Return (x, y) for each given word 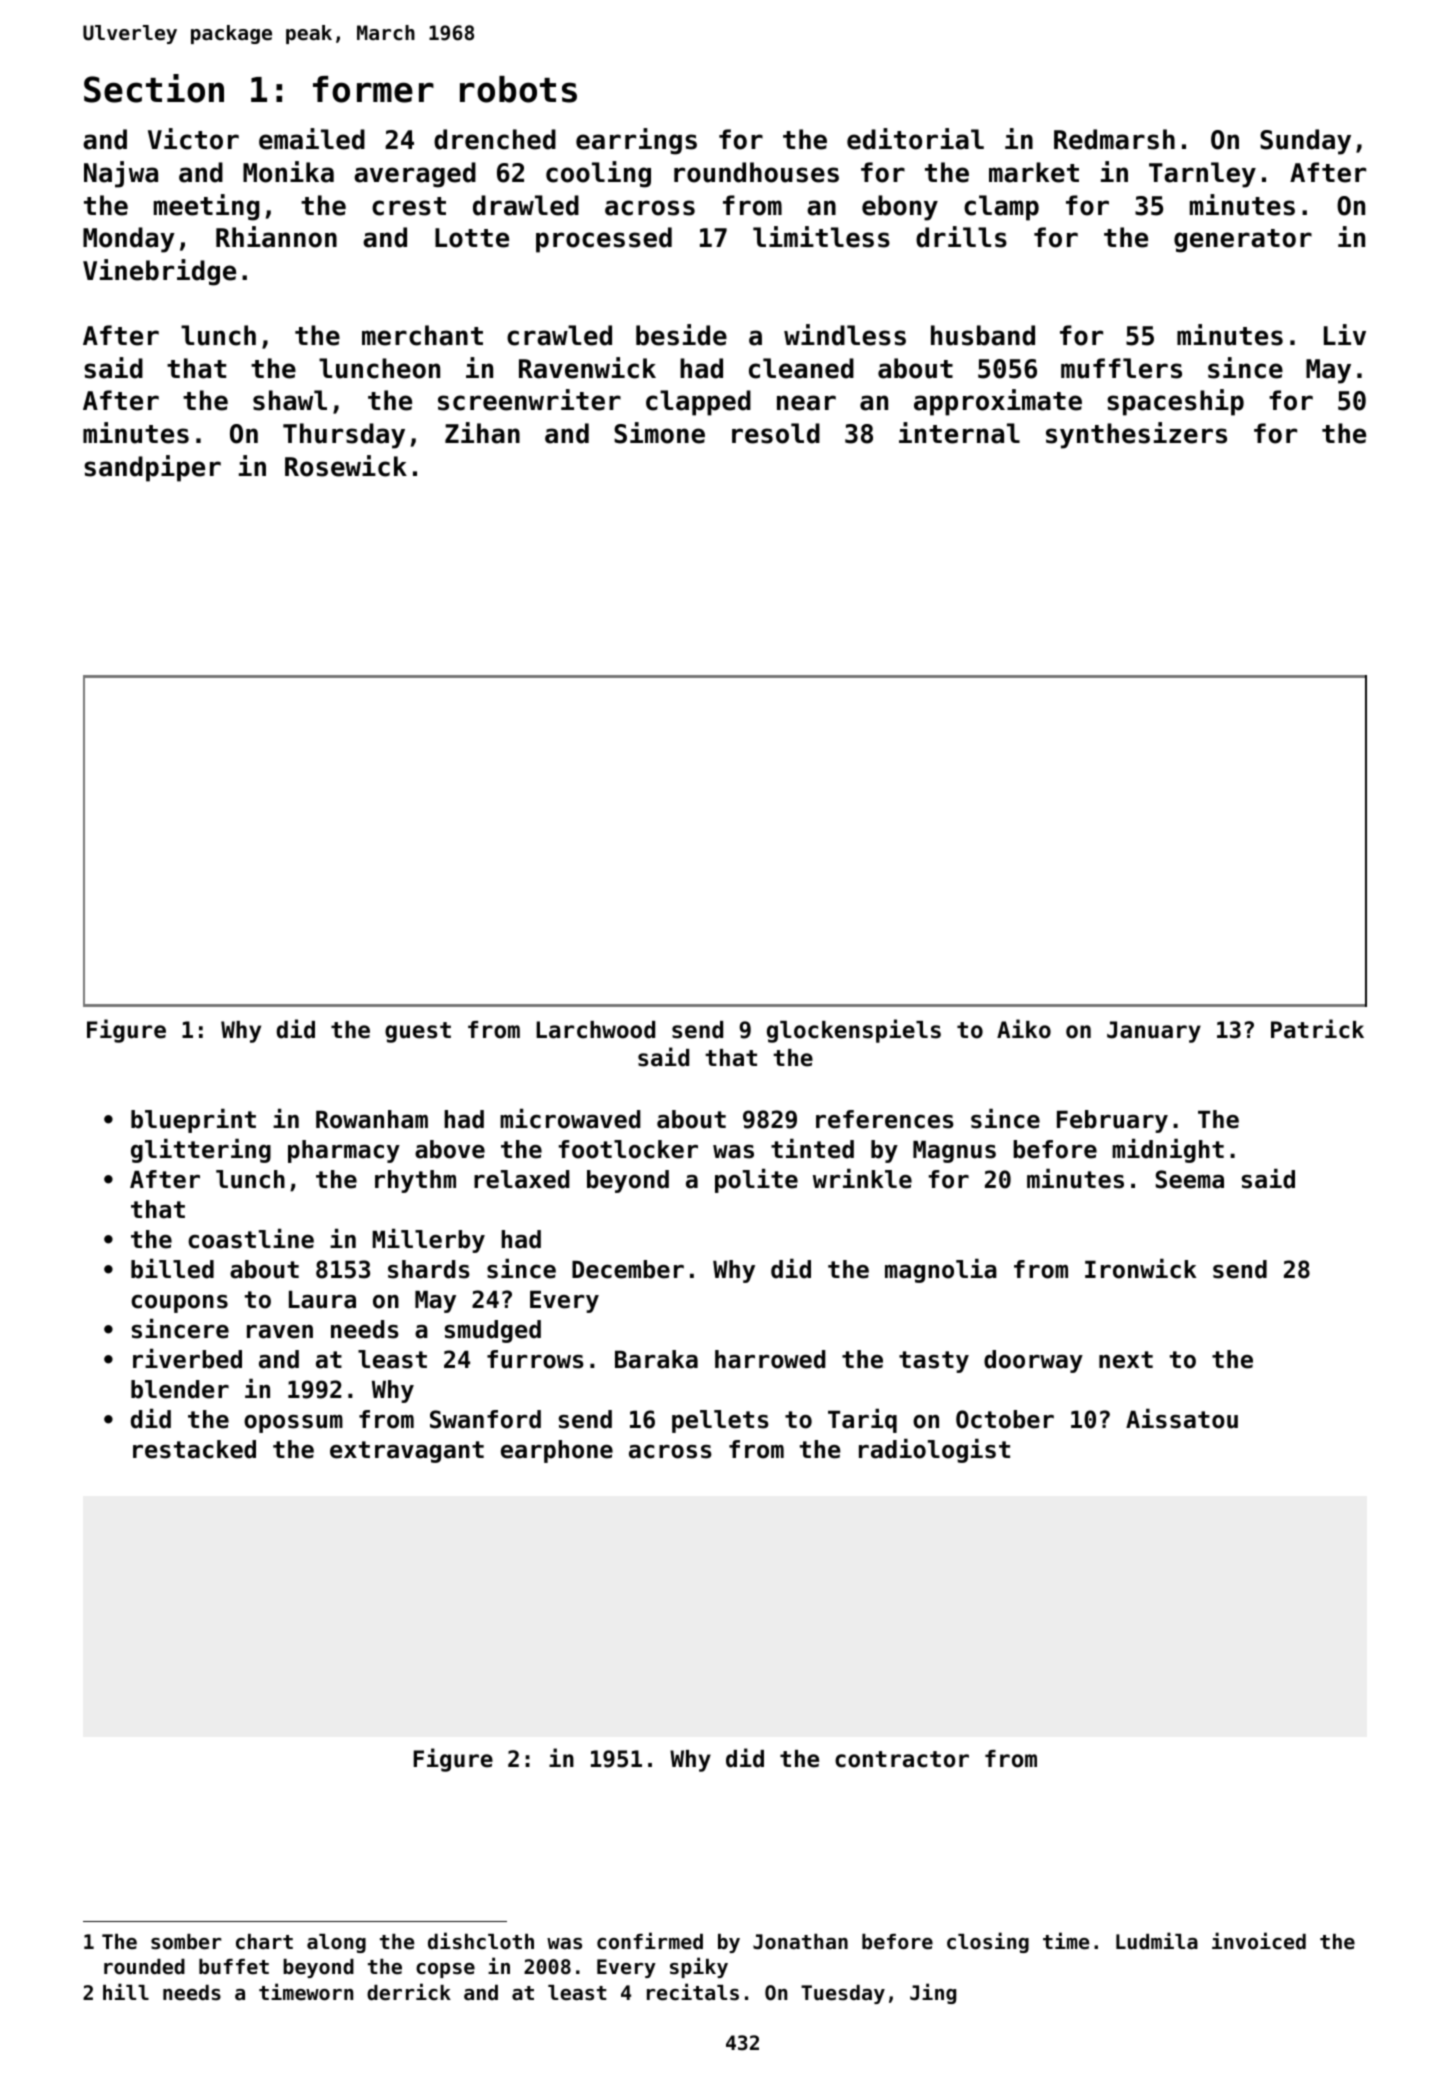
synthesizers (1136, 435)
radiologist (934, 1451)
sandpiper (152, 468)
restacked (194, 1449)
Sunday (1305, 142)
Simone (659, 433)
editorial (915, 139)
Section (154, 88)
